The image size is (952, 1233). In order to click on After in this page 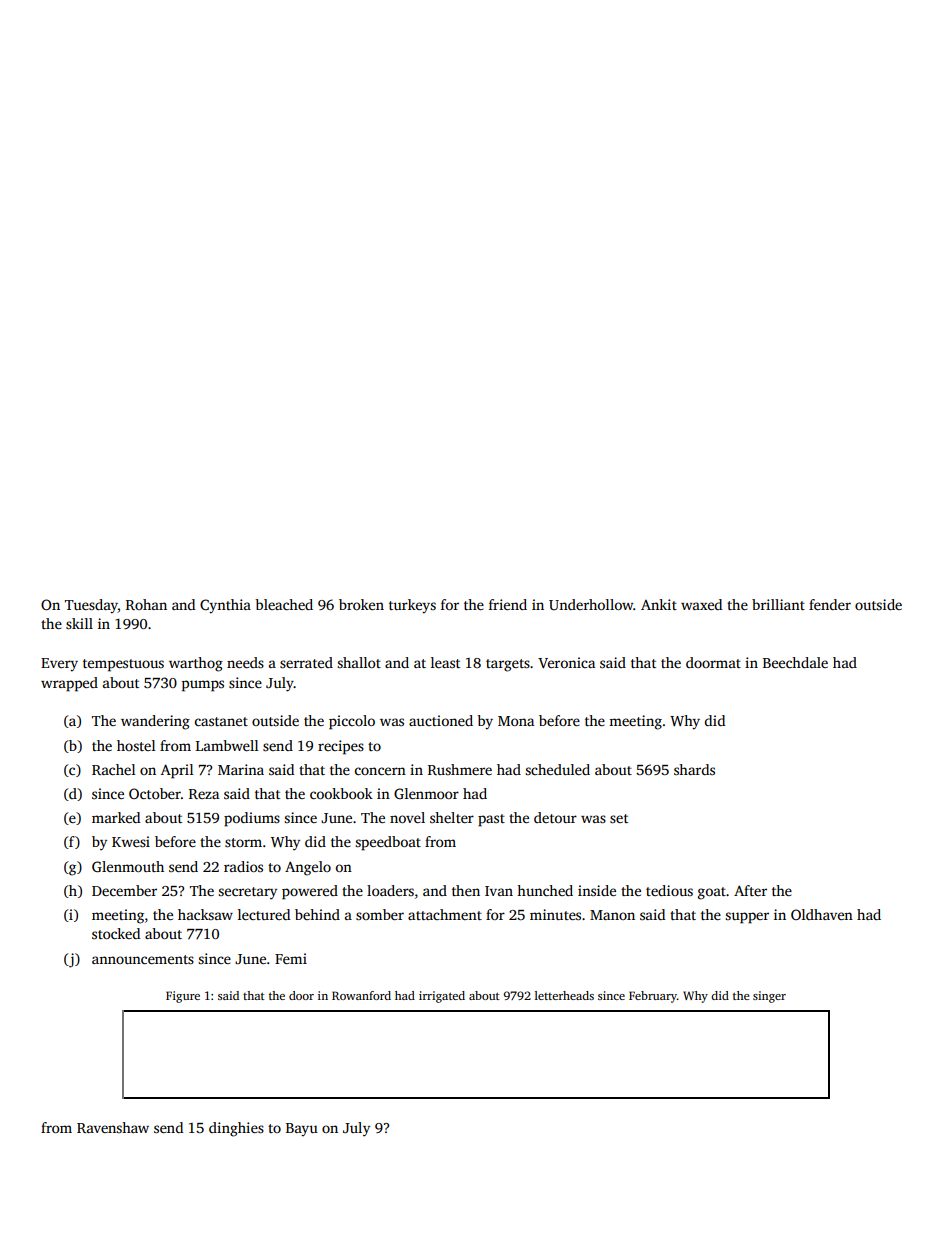, I will do `click(750, 890)`.
